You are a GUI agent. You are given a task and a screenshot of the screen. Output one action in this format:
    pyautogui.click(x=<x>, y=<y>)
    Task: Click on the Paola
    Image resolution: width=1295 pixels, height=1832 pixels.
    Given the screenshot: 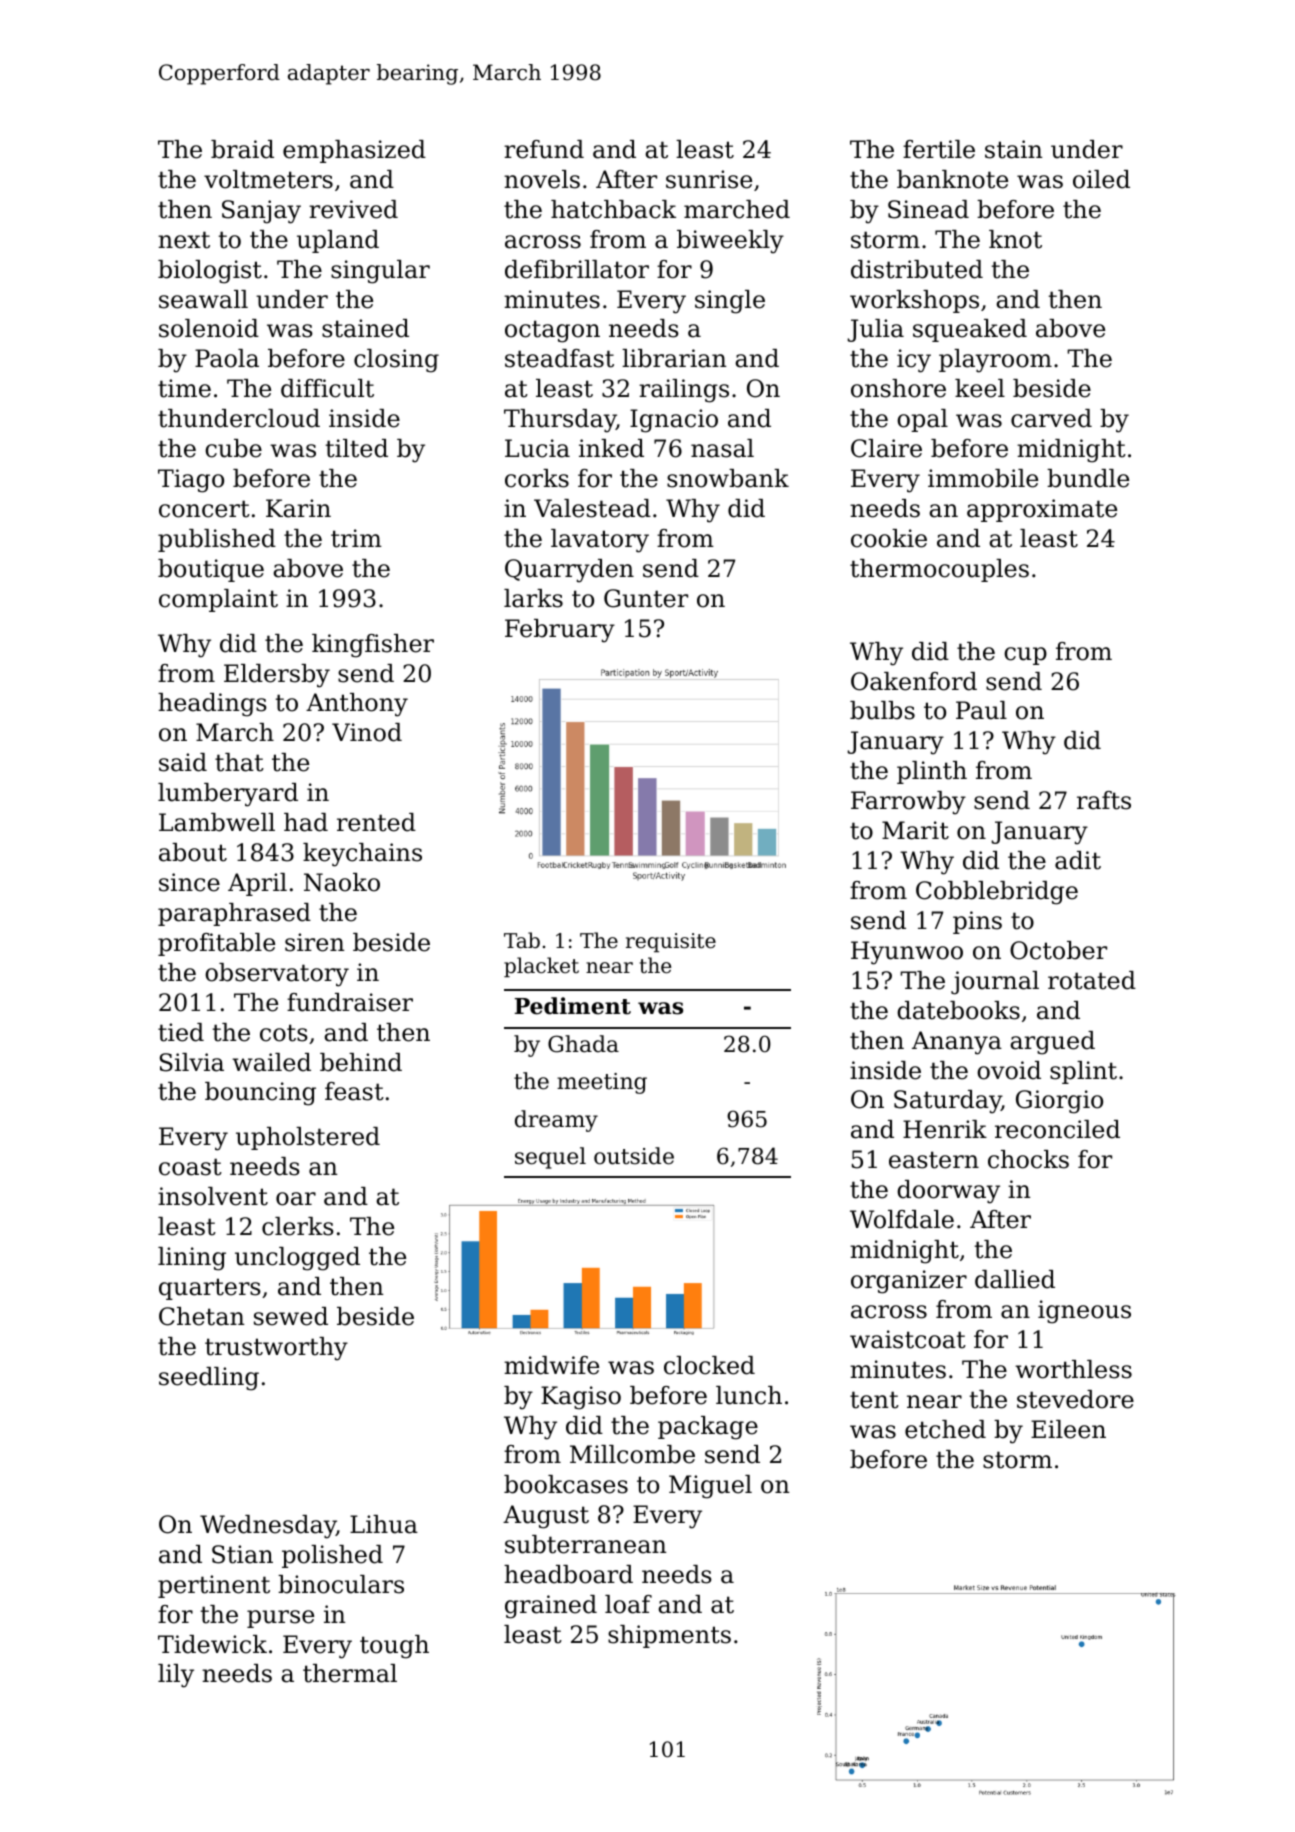 What is the action you would take?
    pyautogui.click(x=227, y=358)
